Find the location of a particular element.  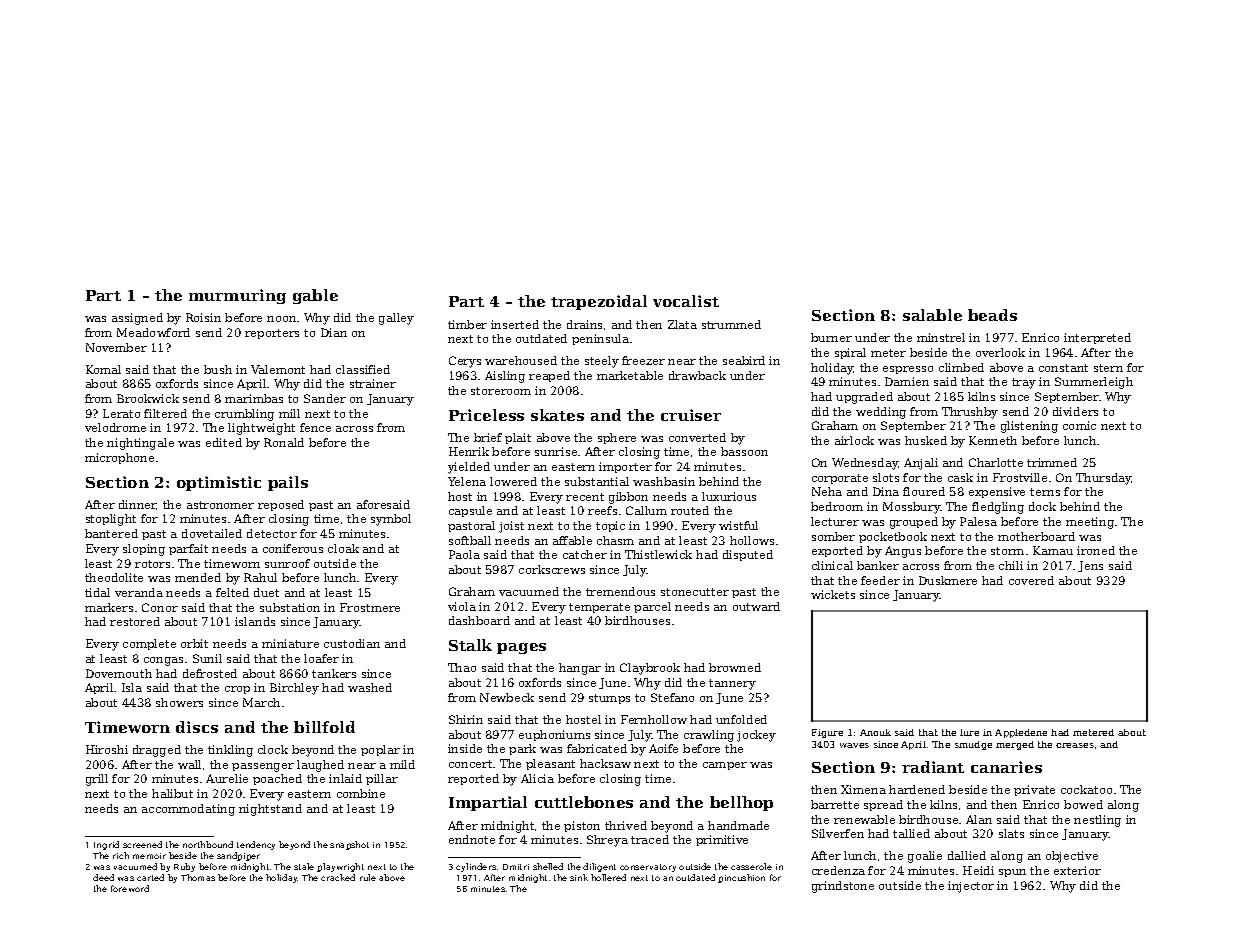

Callum is located at coordinates (646, 510).
